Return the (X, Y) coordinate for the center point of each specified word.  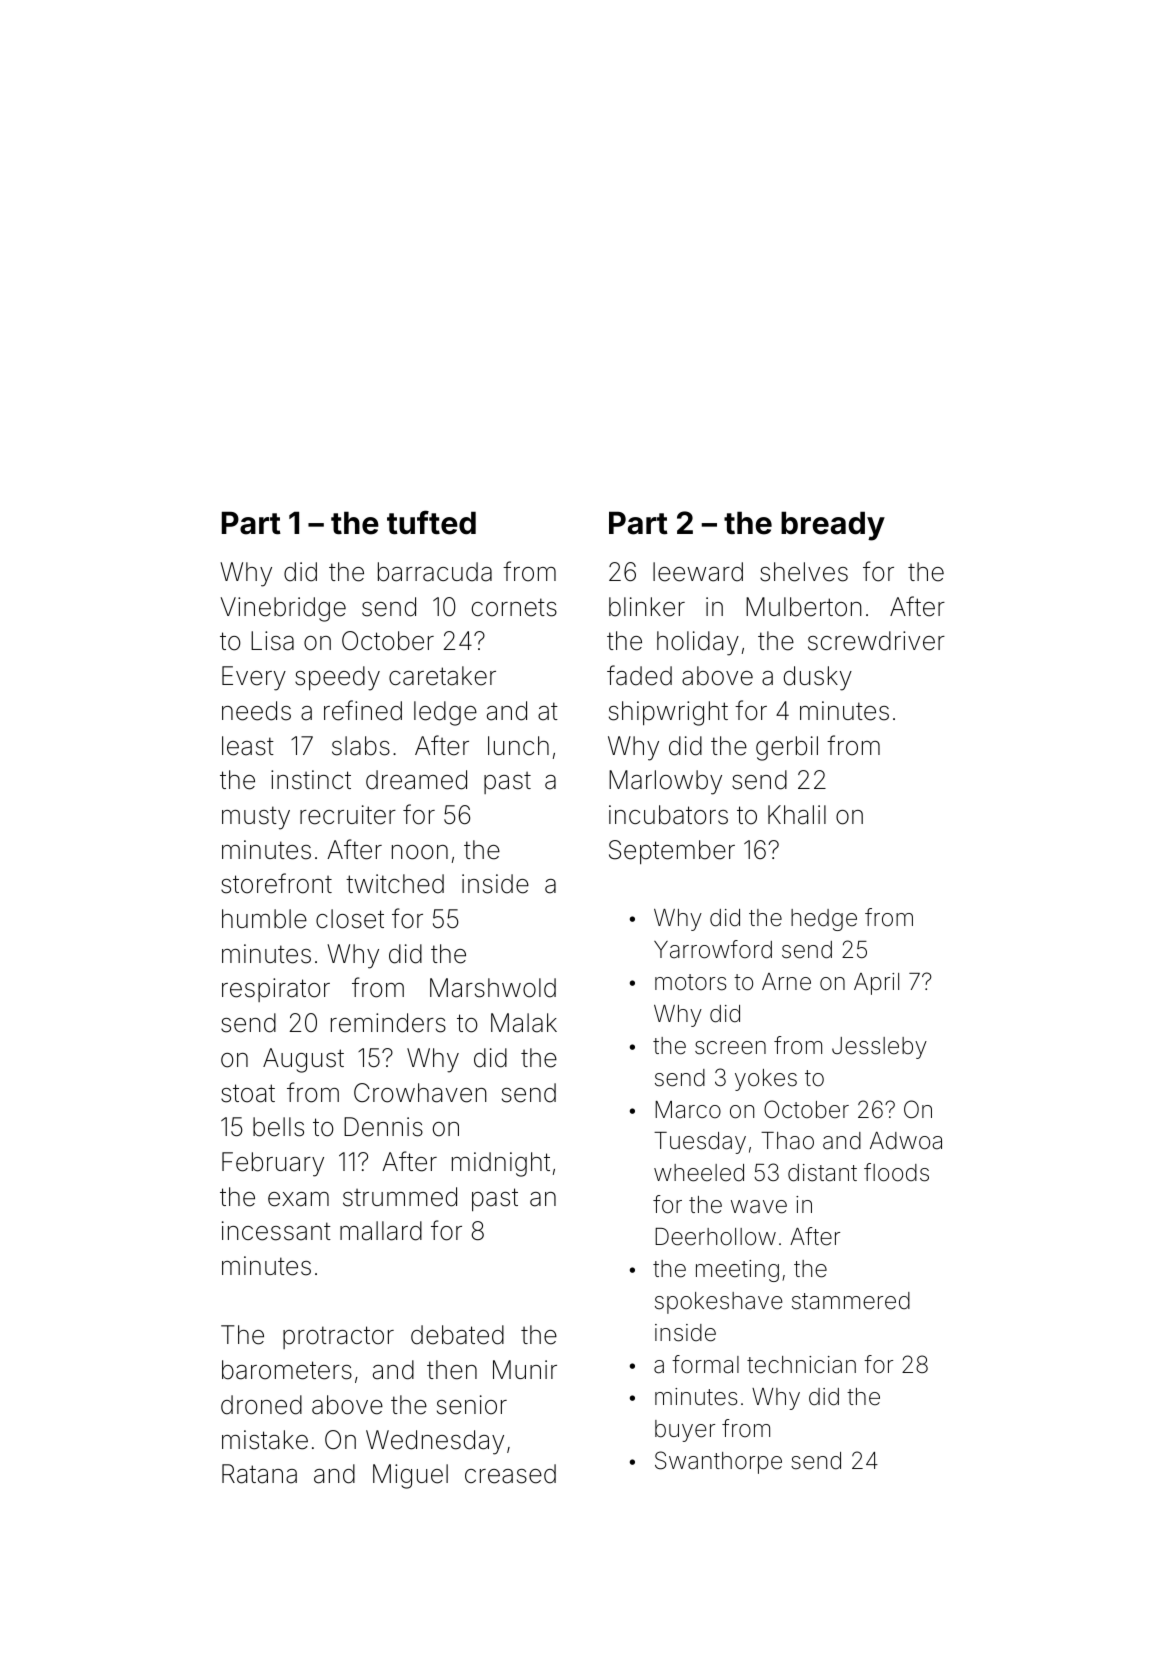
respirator (276, 990)
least (248, 746)
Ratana (259, 1474)
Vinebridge (283, 609)
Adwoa (906, 1141)
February (273, 1164)
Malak (524, 1023)
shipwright (668, 713)
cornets (514, 607)
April (876, 984)
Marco (688, 1110)
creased (510, 1474)
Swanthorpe (718, 1462)
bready (833, 526)
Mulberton (804, 607)
